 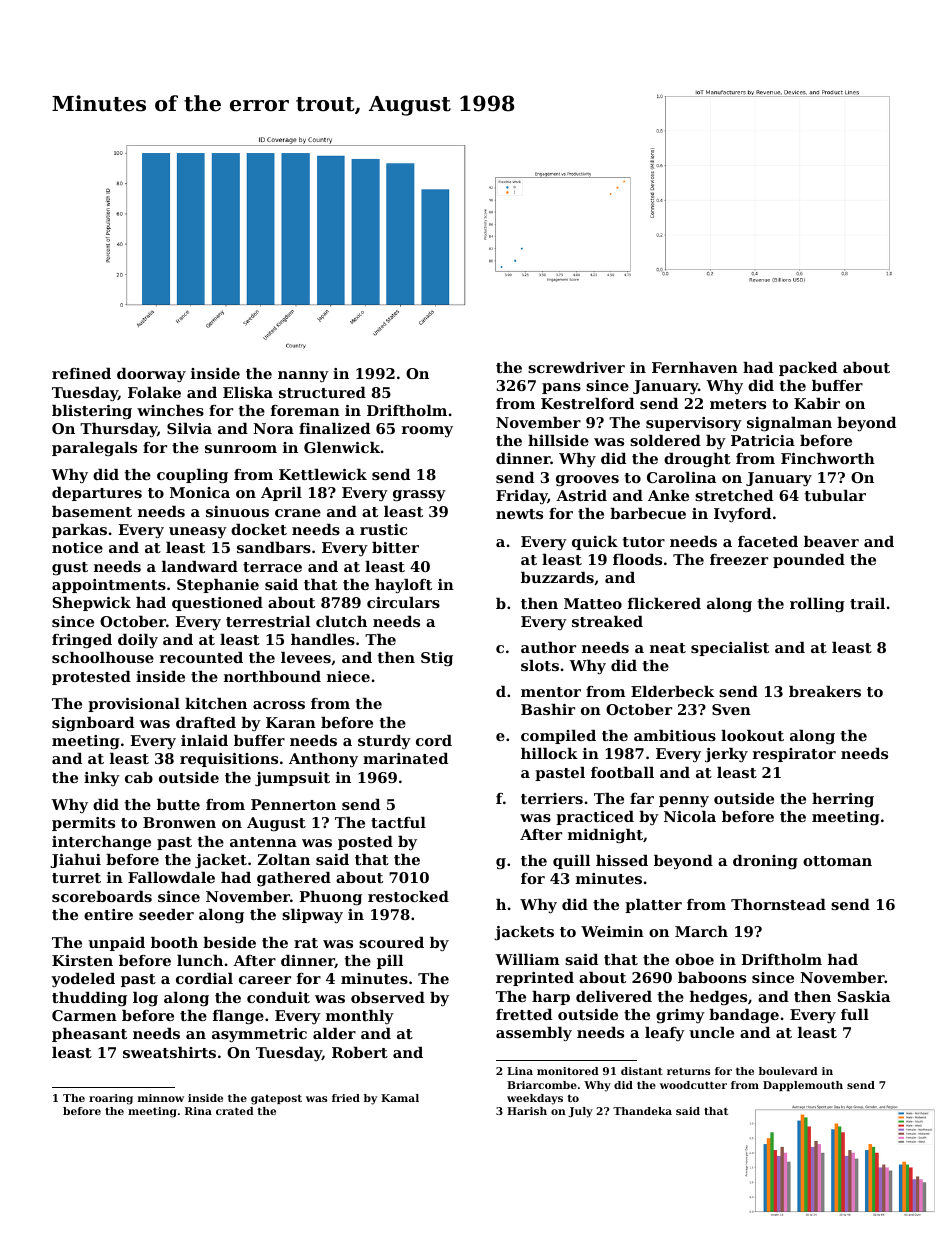 What do you see at coordinates (863, 996) in the document?
I see `Saskia` at bounding box center [863, 996].
